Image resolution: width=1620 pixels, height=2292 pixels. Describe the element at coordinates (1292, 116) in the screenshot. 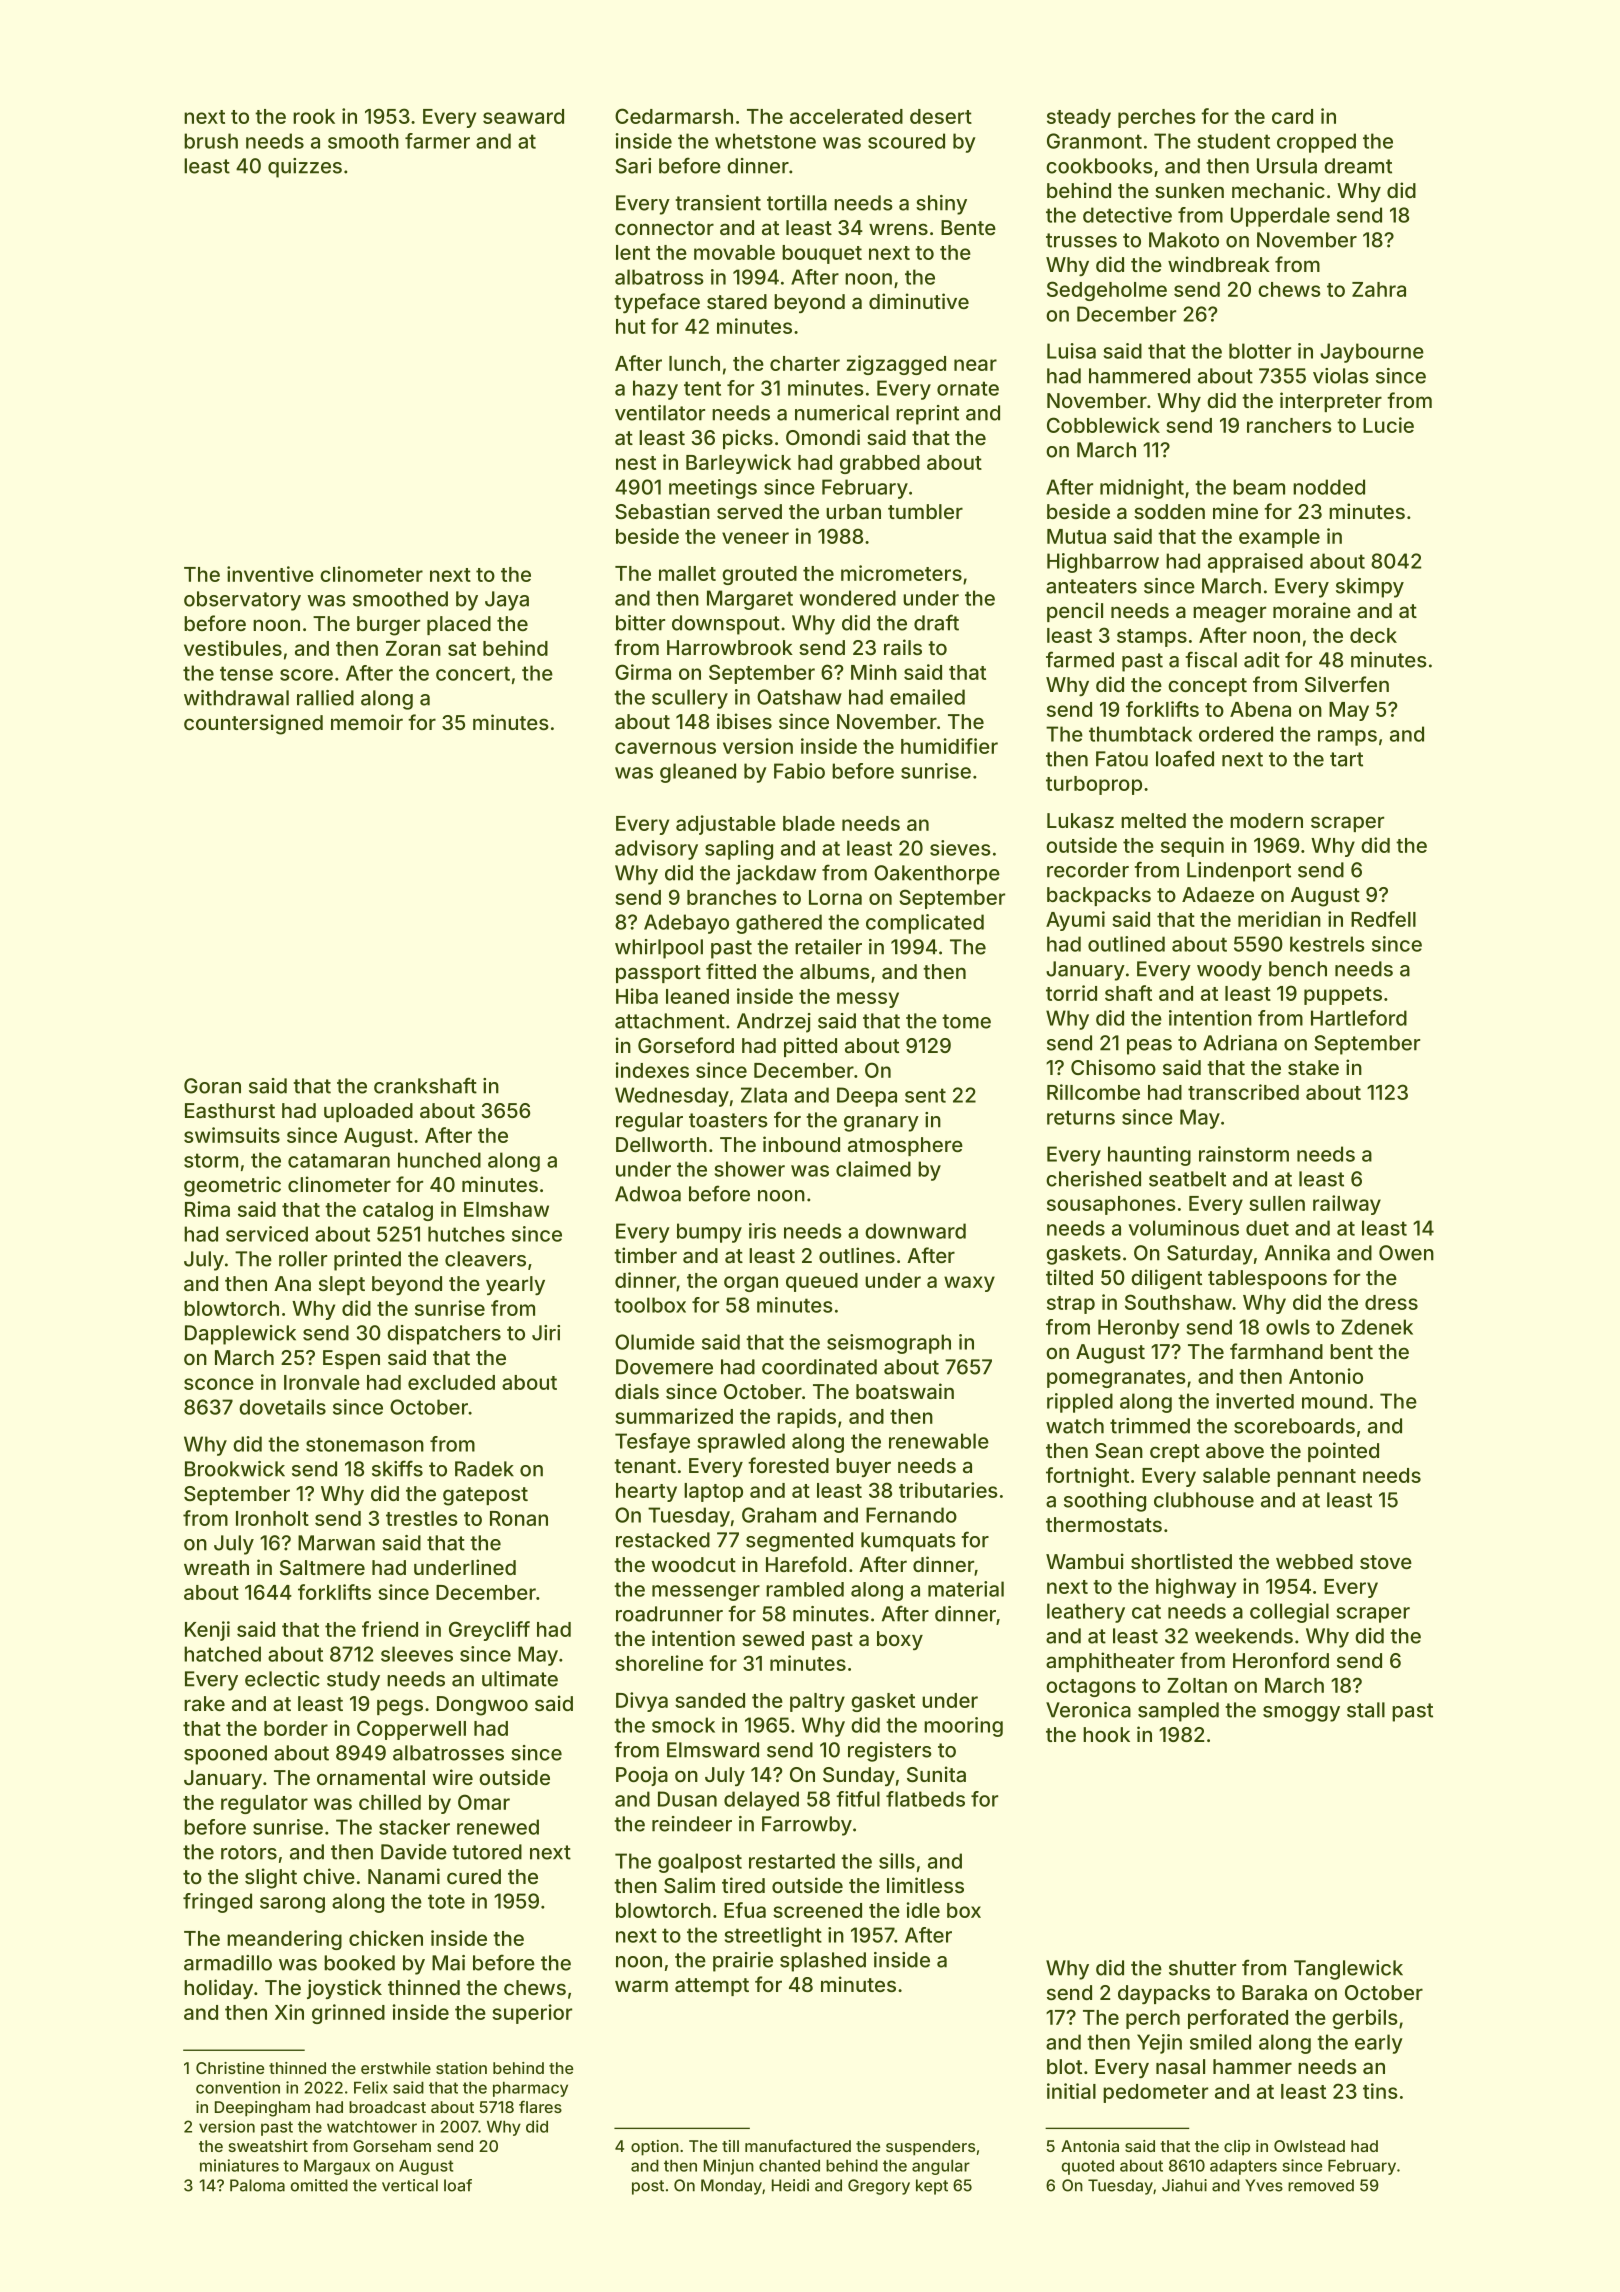

I see `card` at that location.
